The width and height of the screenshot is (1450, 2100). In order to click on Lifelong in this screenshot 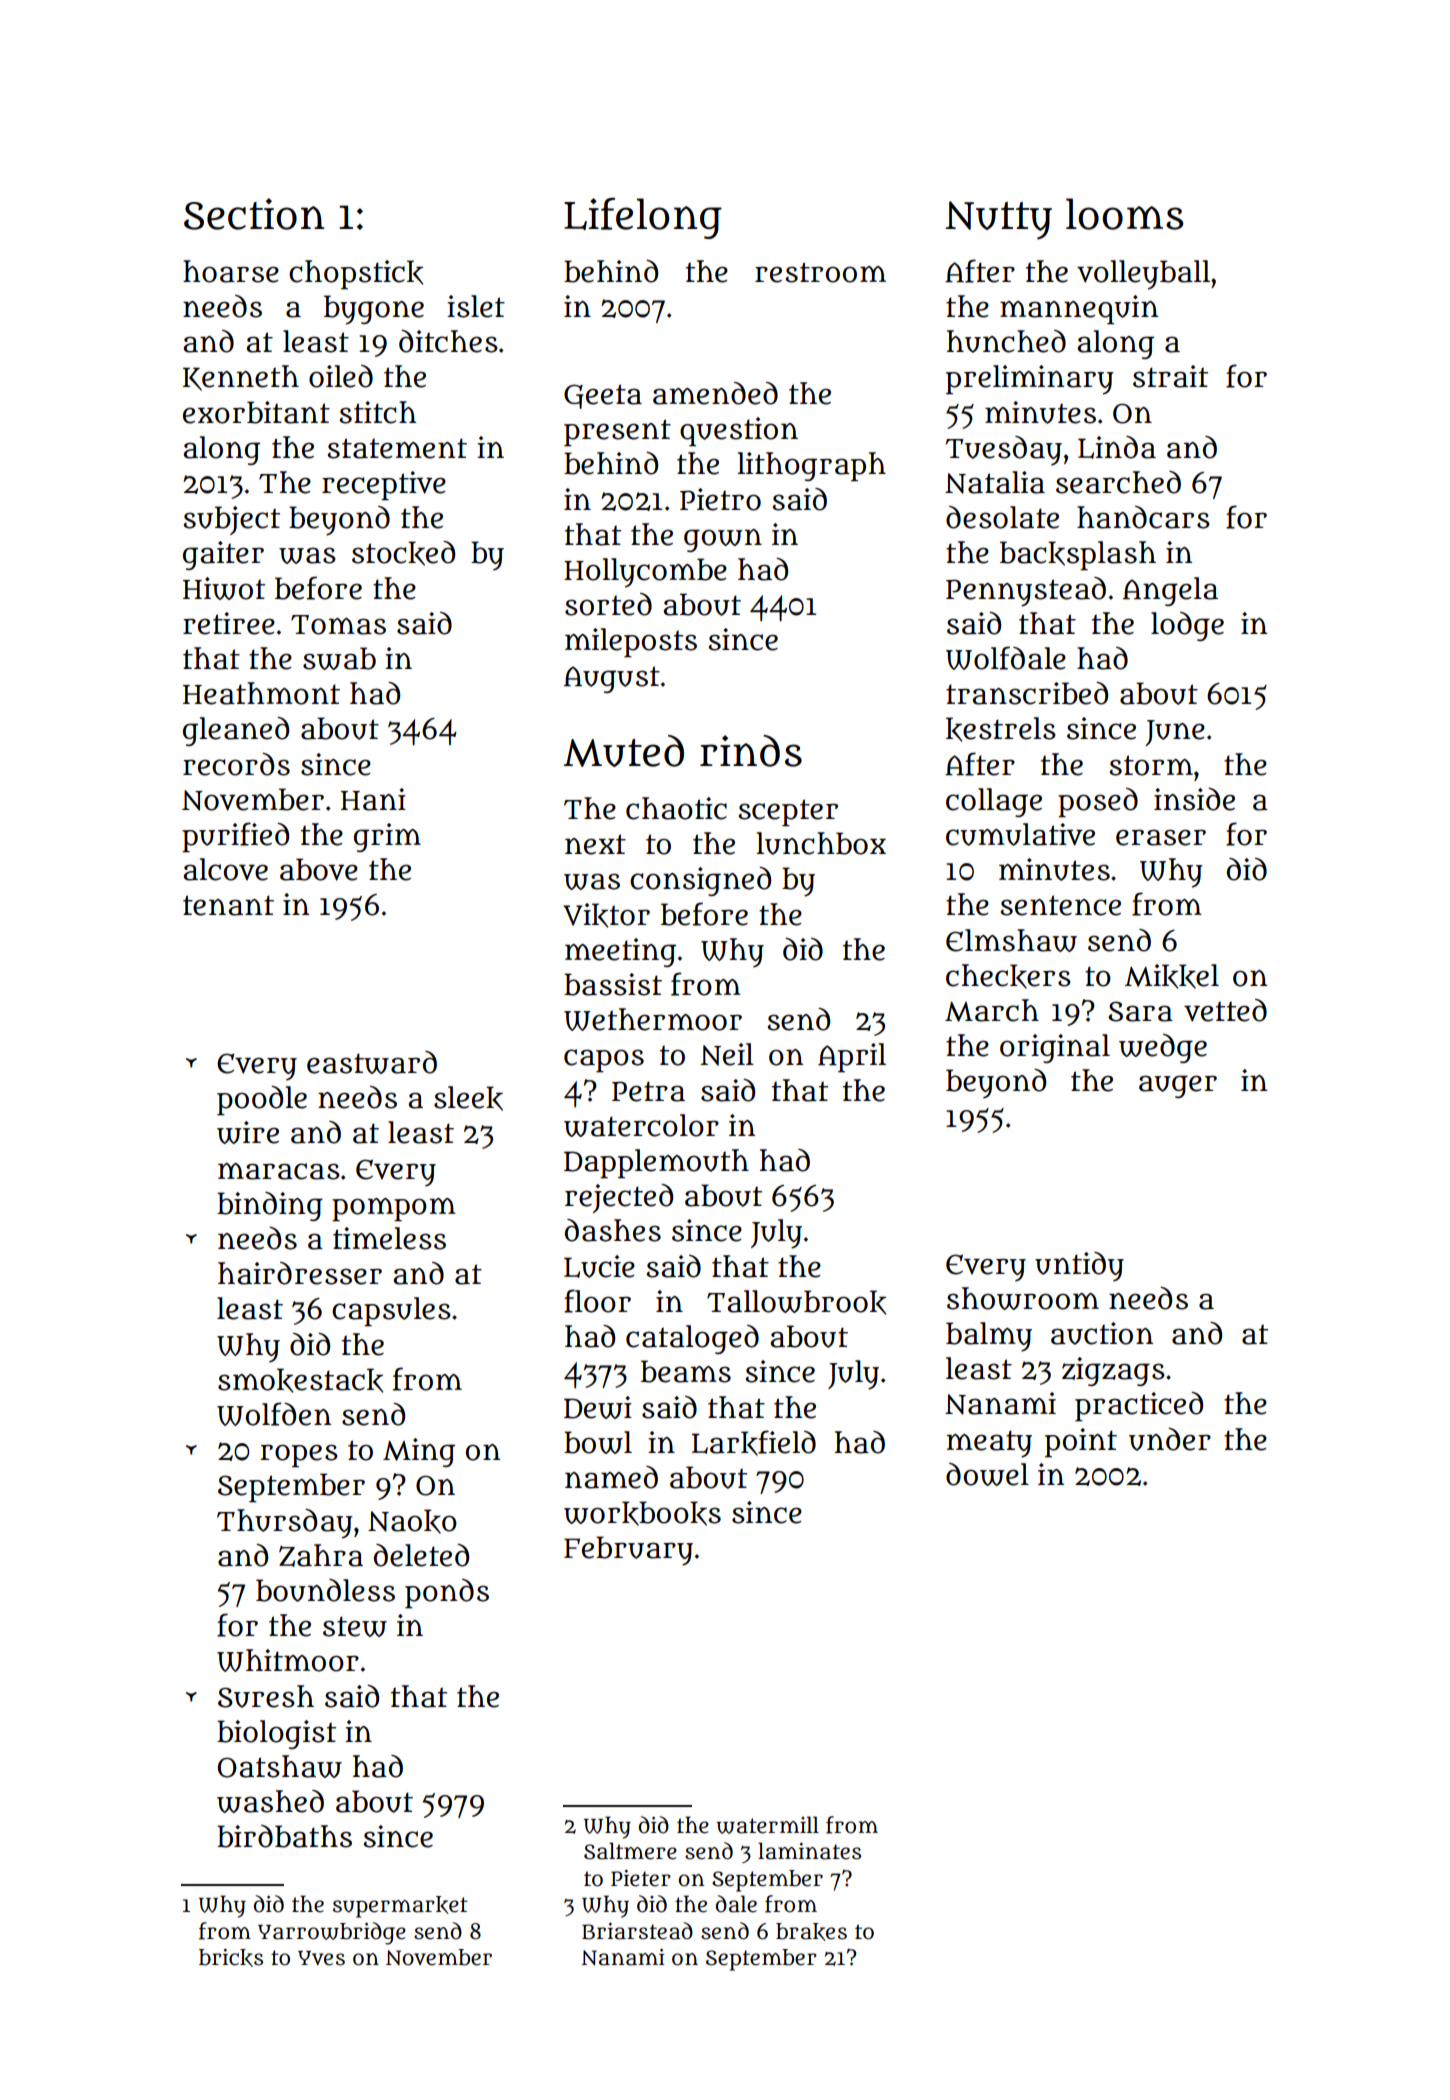, I will do `click(643, 218)`.
